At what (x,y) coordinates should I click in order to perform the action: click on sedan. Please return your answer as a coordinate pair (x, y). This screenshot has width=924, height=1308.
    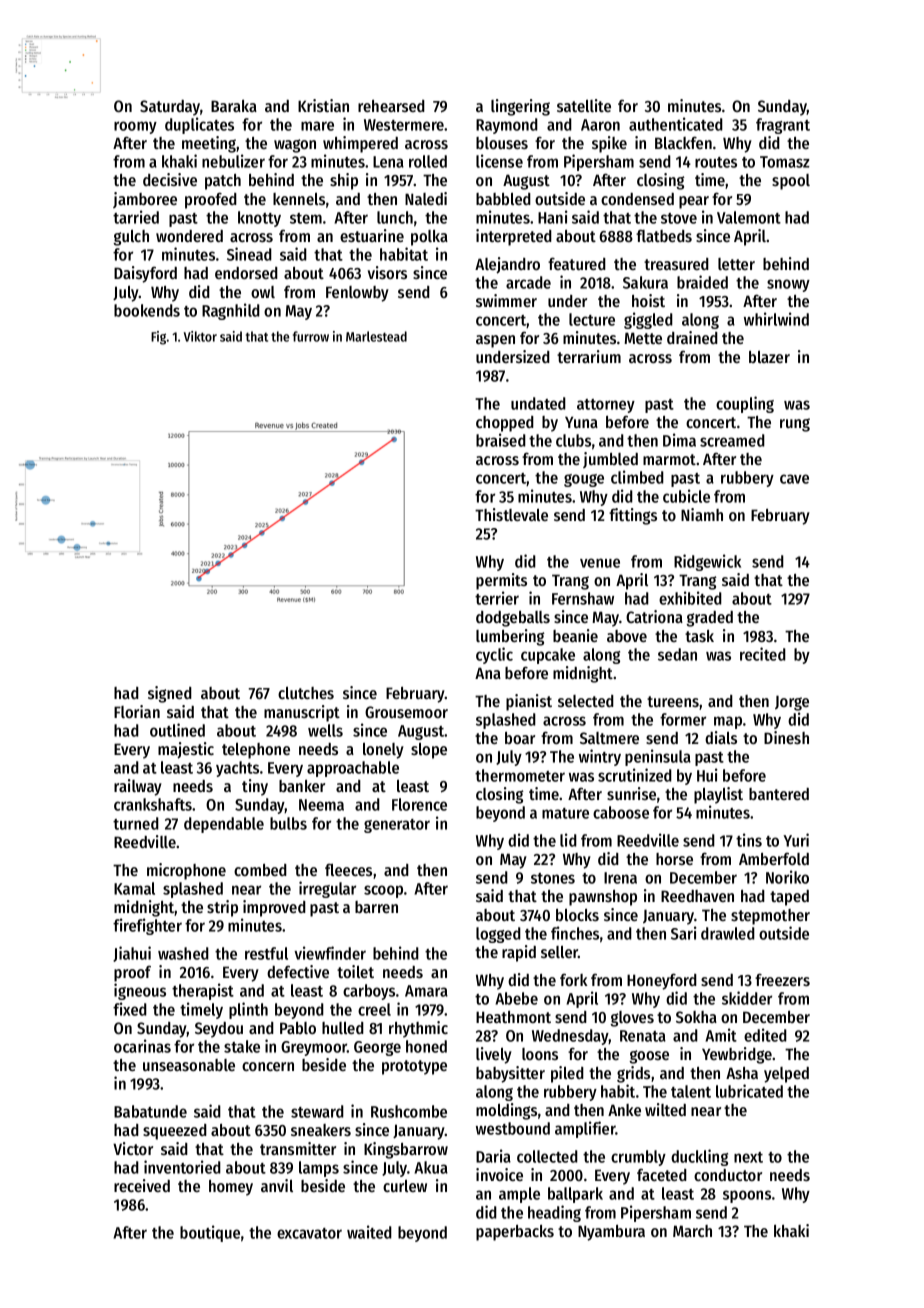
    Looking at the image, I should click on (677, 654).
